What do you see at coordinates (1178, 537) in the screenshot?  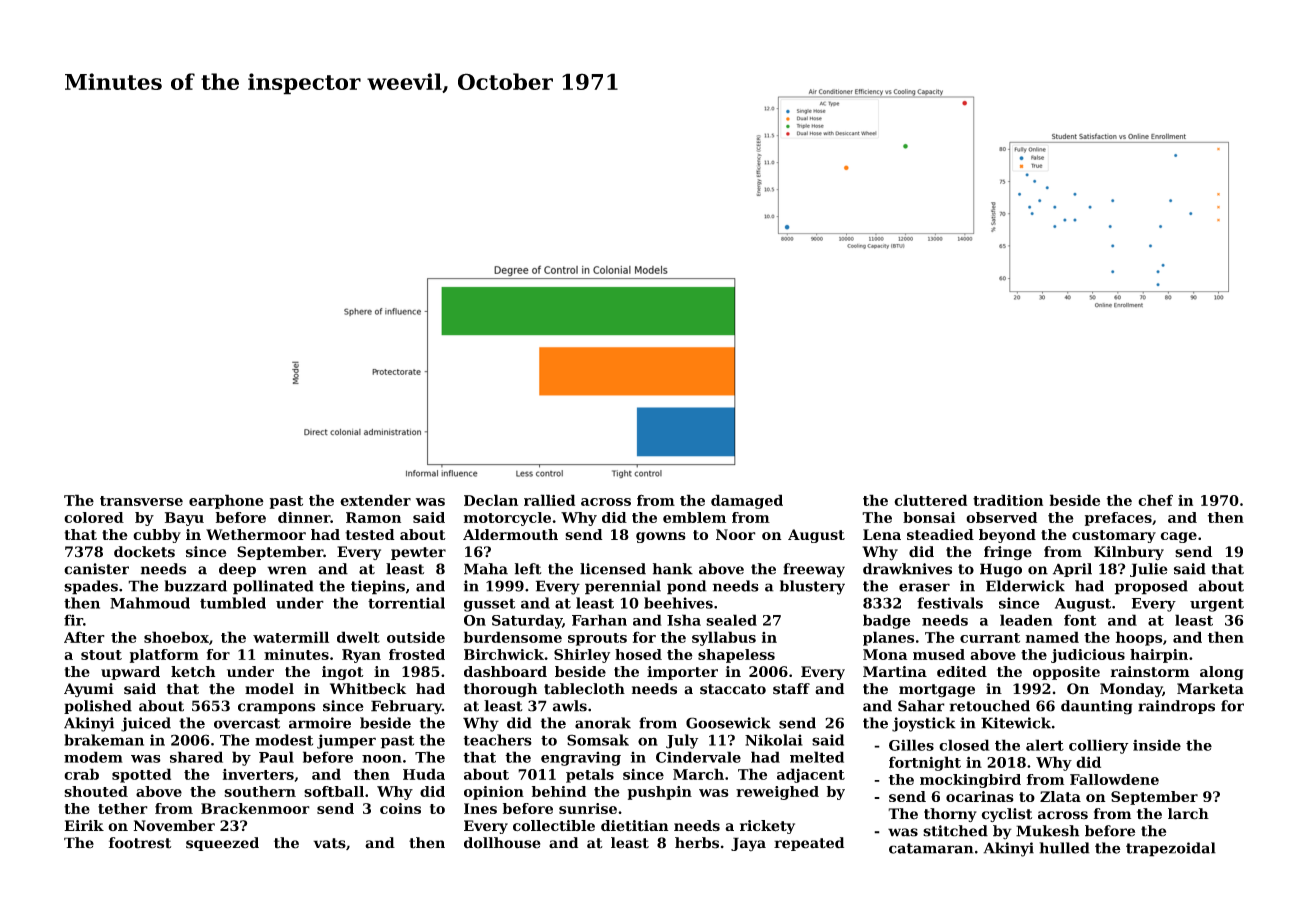 I see `cage` at bounding box center [1178, 537].
